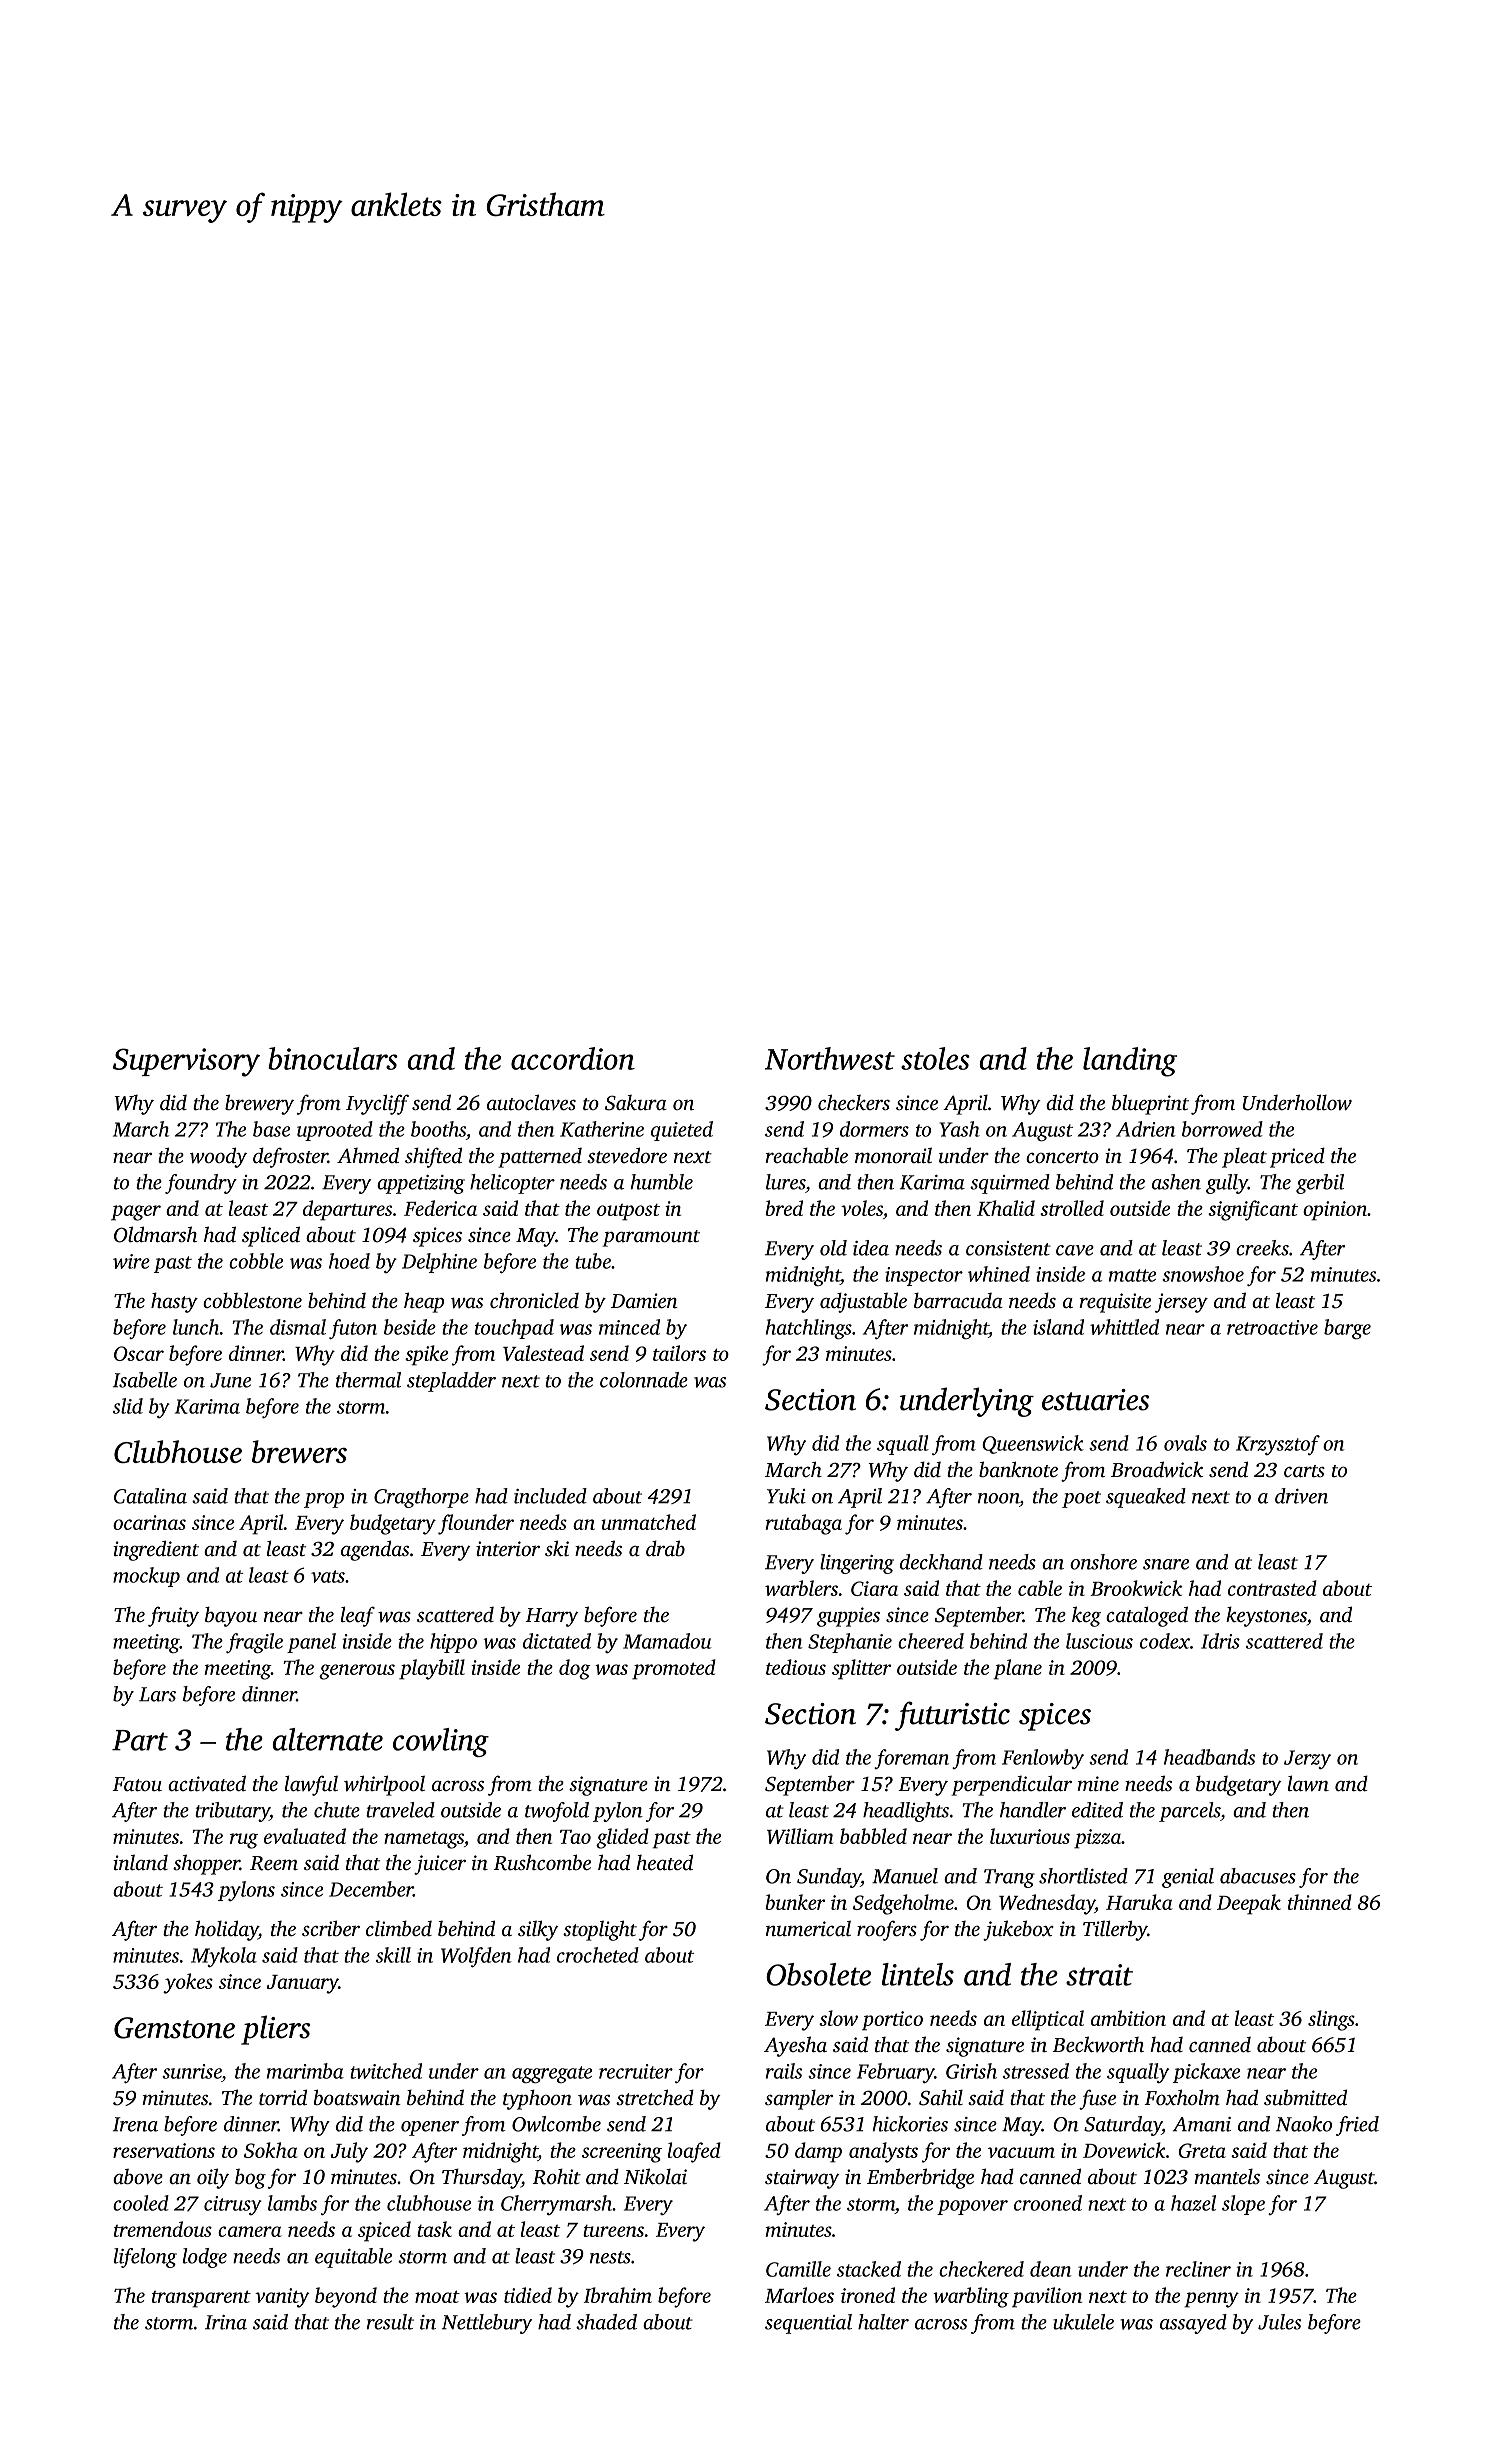 Image resolution: width=1496 pixels, height=2464 pixels. I want to click on wire, so click(131, 1261).
